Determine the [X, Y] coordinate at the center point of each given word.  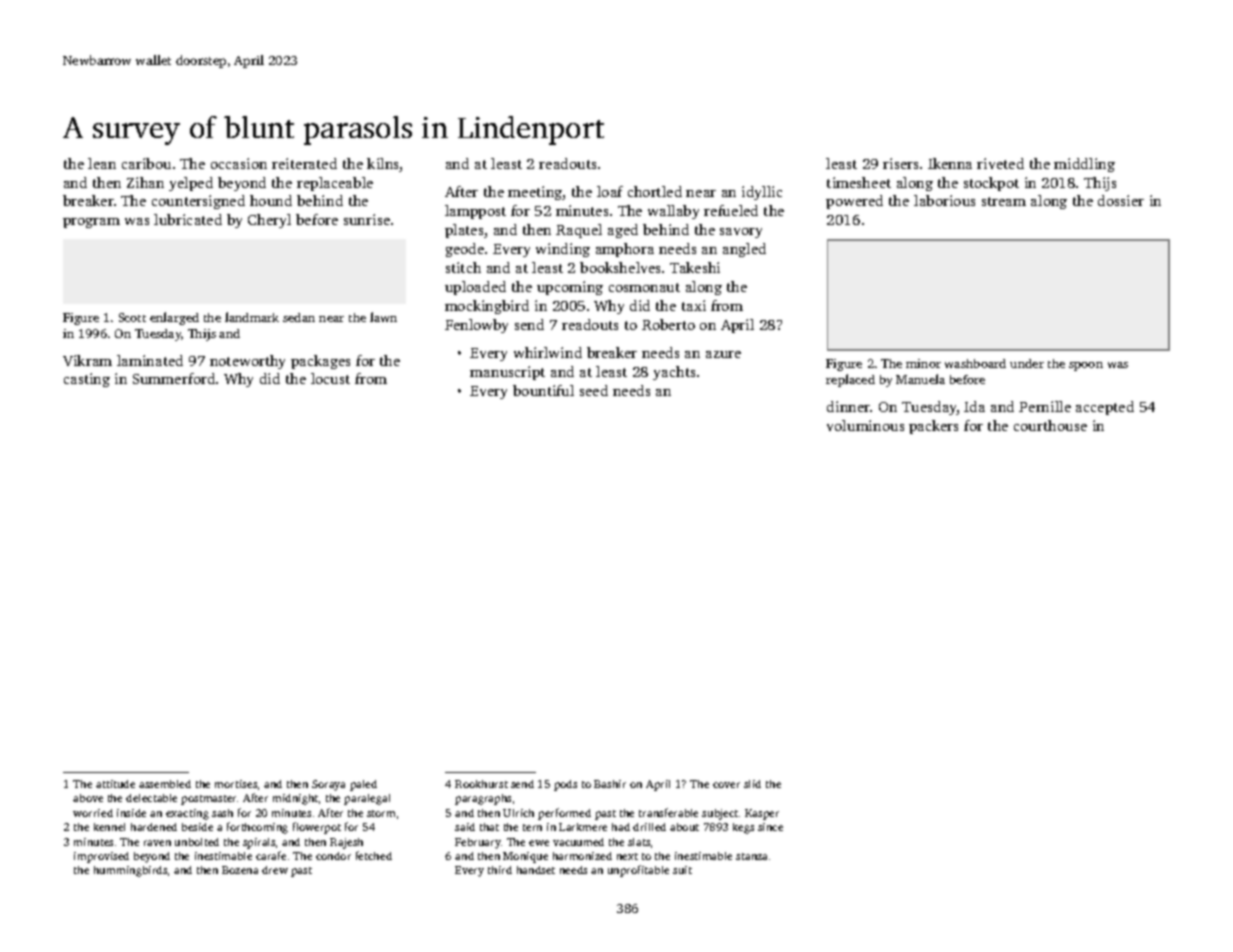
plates [464, 231]
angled [744, 250]
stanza [751, 856]
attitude [115, 784]
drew [275, 870]
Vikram [87, 360]
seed [594, 390]
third [500, 870]
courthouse [1050, 425]
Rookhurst [481, 784]
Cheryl [269, 221]
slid [752, 784]
